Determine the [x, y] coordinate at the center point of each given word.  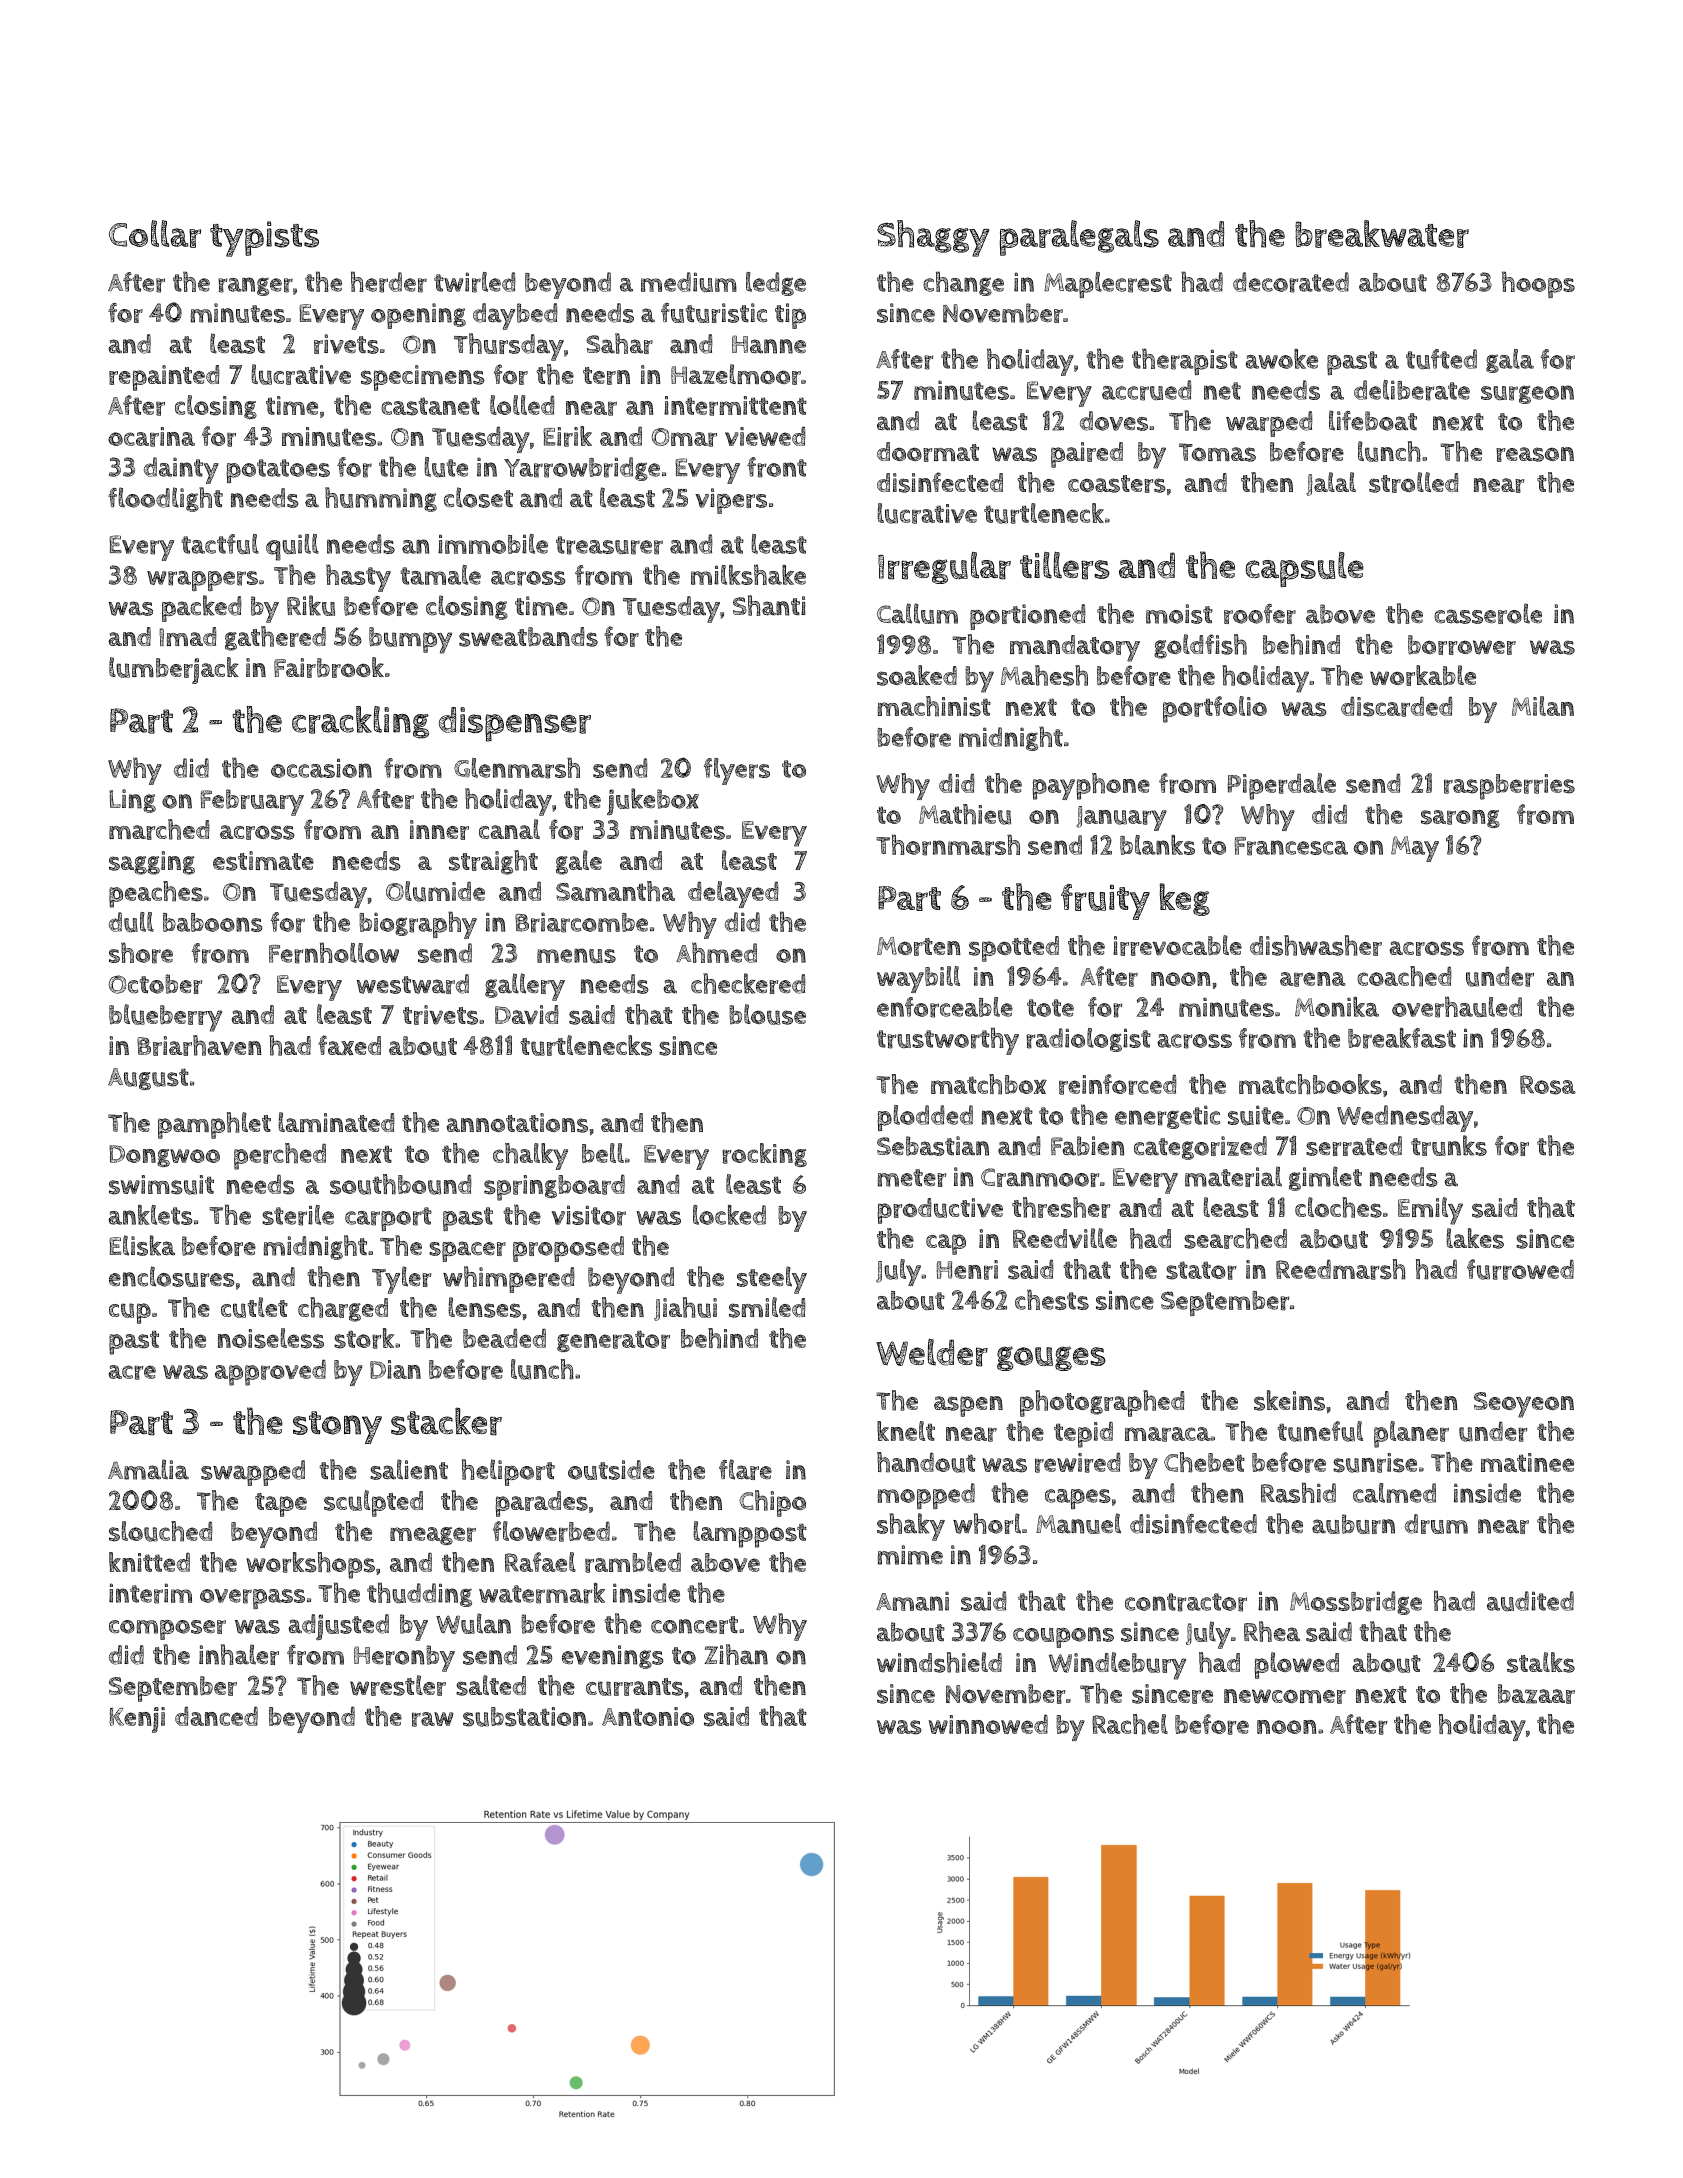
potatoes [278, 471]
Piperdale [1282, 786]
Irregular [944, 568]
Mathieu [965, 814]
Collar [155, 234]
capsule [1305, 569]
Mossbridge [1356, 1603]
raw [433, 1719]
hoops [1538, 284]
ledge [776, 284]
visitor [588, 1215]
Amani [912, 1601]
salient [409, 1469]
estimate [263, 861]
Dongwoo [164, 1156]
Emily [1430, 1211]
